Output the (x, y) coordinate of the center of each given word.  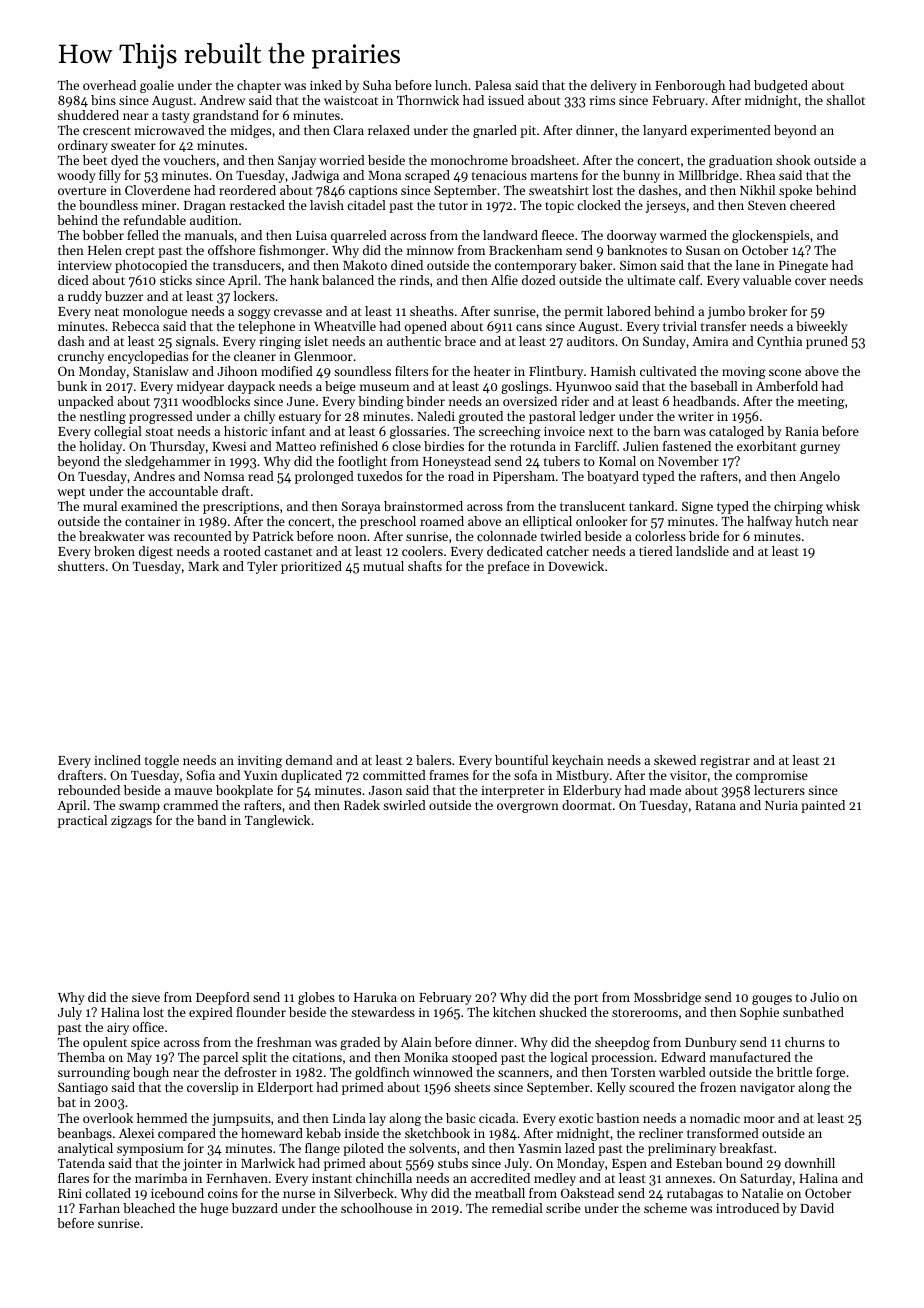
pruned (827, 342)
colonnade (507, 536)
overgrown (528, 808)
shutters (81, 566)
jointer (202, 1165)
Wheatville (345, 326)
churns (805, 1042)
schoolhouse (376, 1208)
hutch (812, 521)
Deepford (223, 998)
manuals (209, 235)
